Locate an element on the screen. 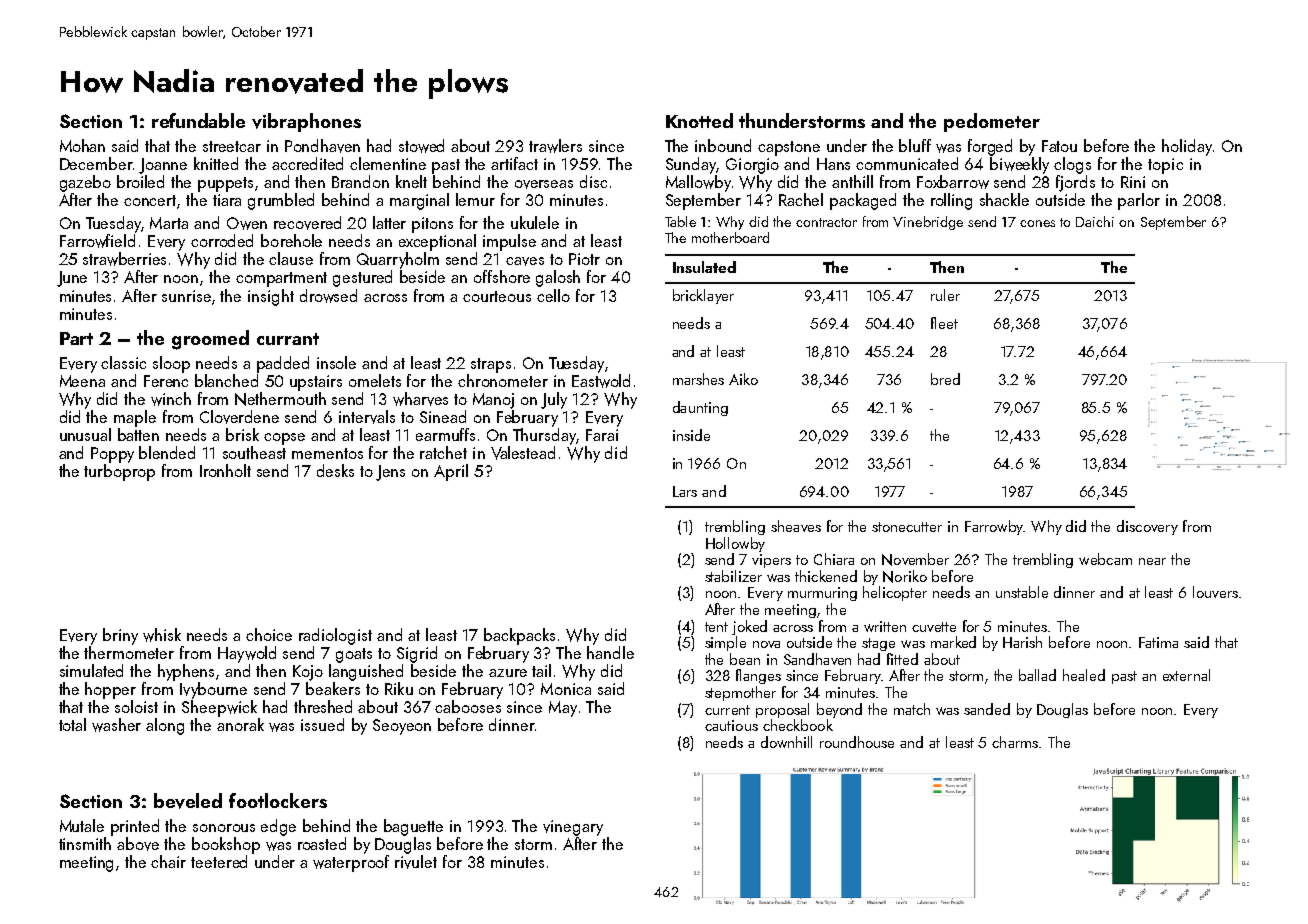  near is located at coordinates (1152, 561).
